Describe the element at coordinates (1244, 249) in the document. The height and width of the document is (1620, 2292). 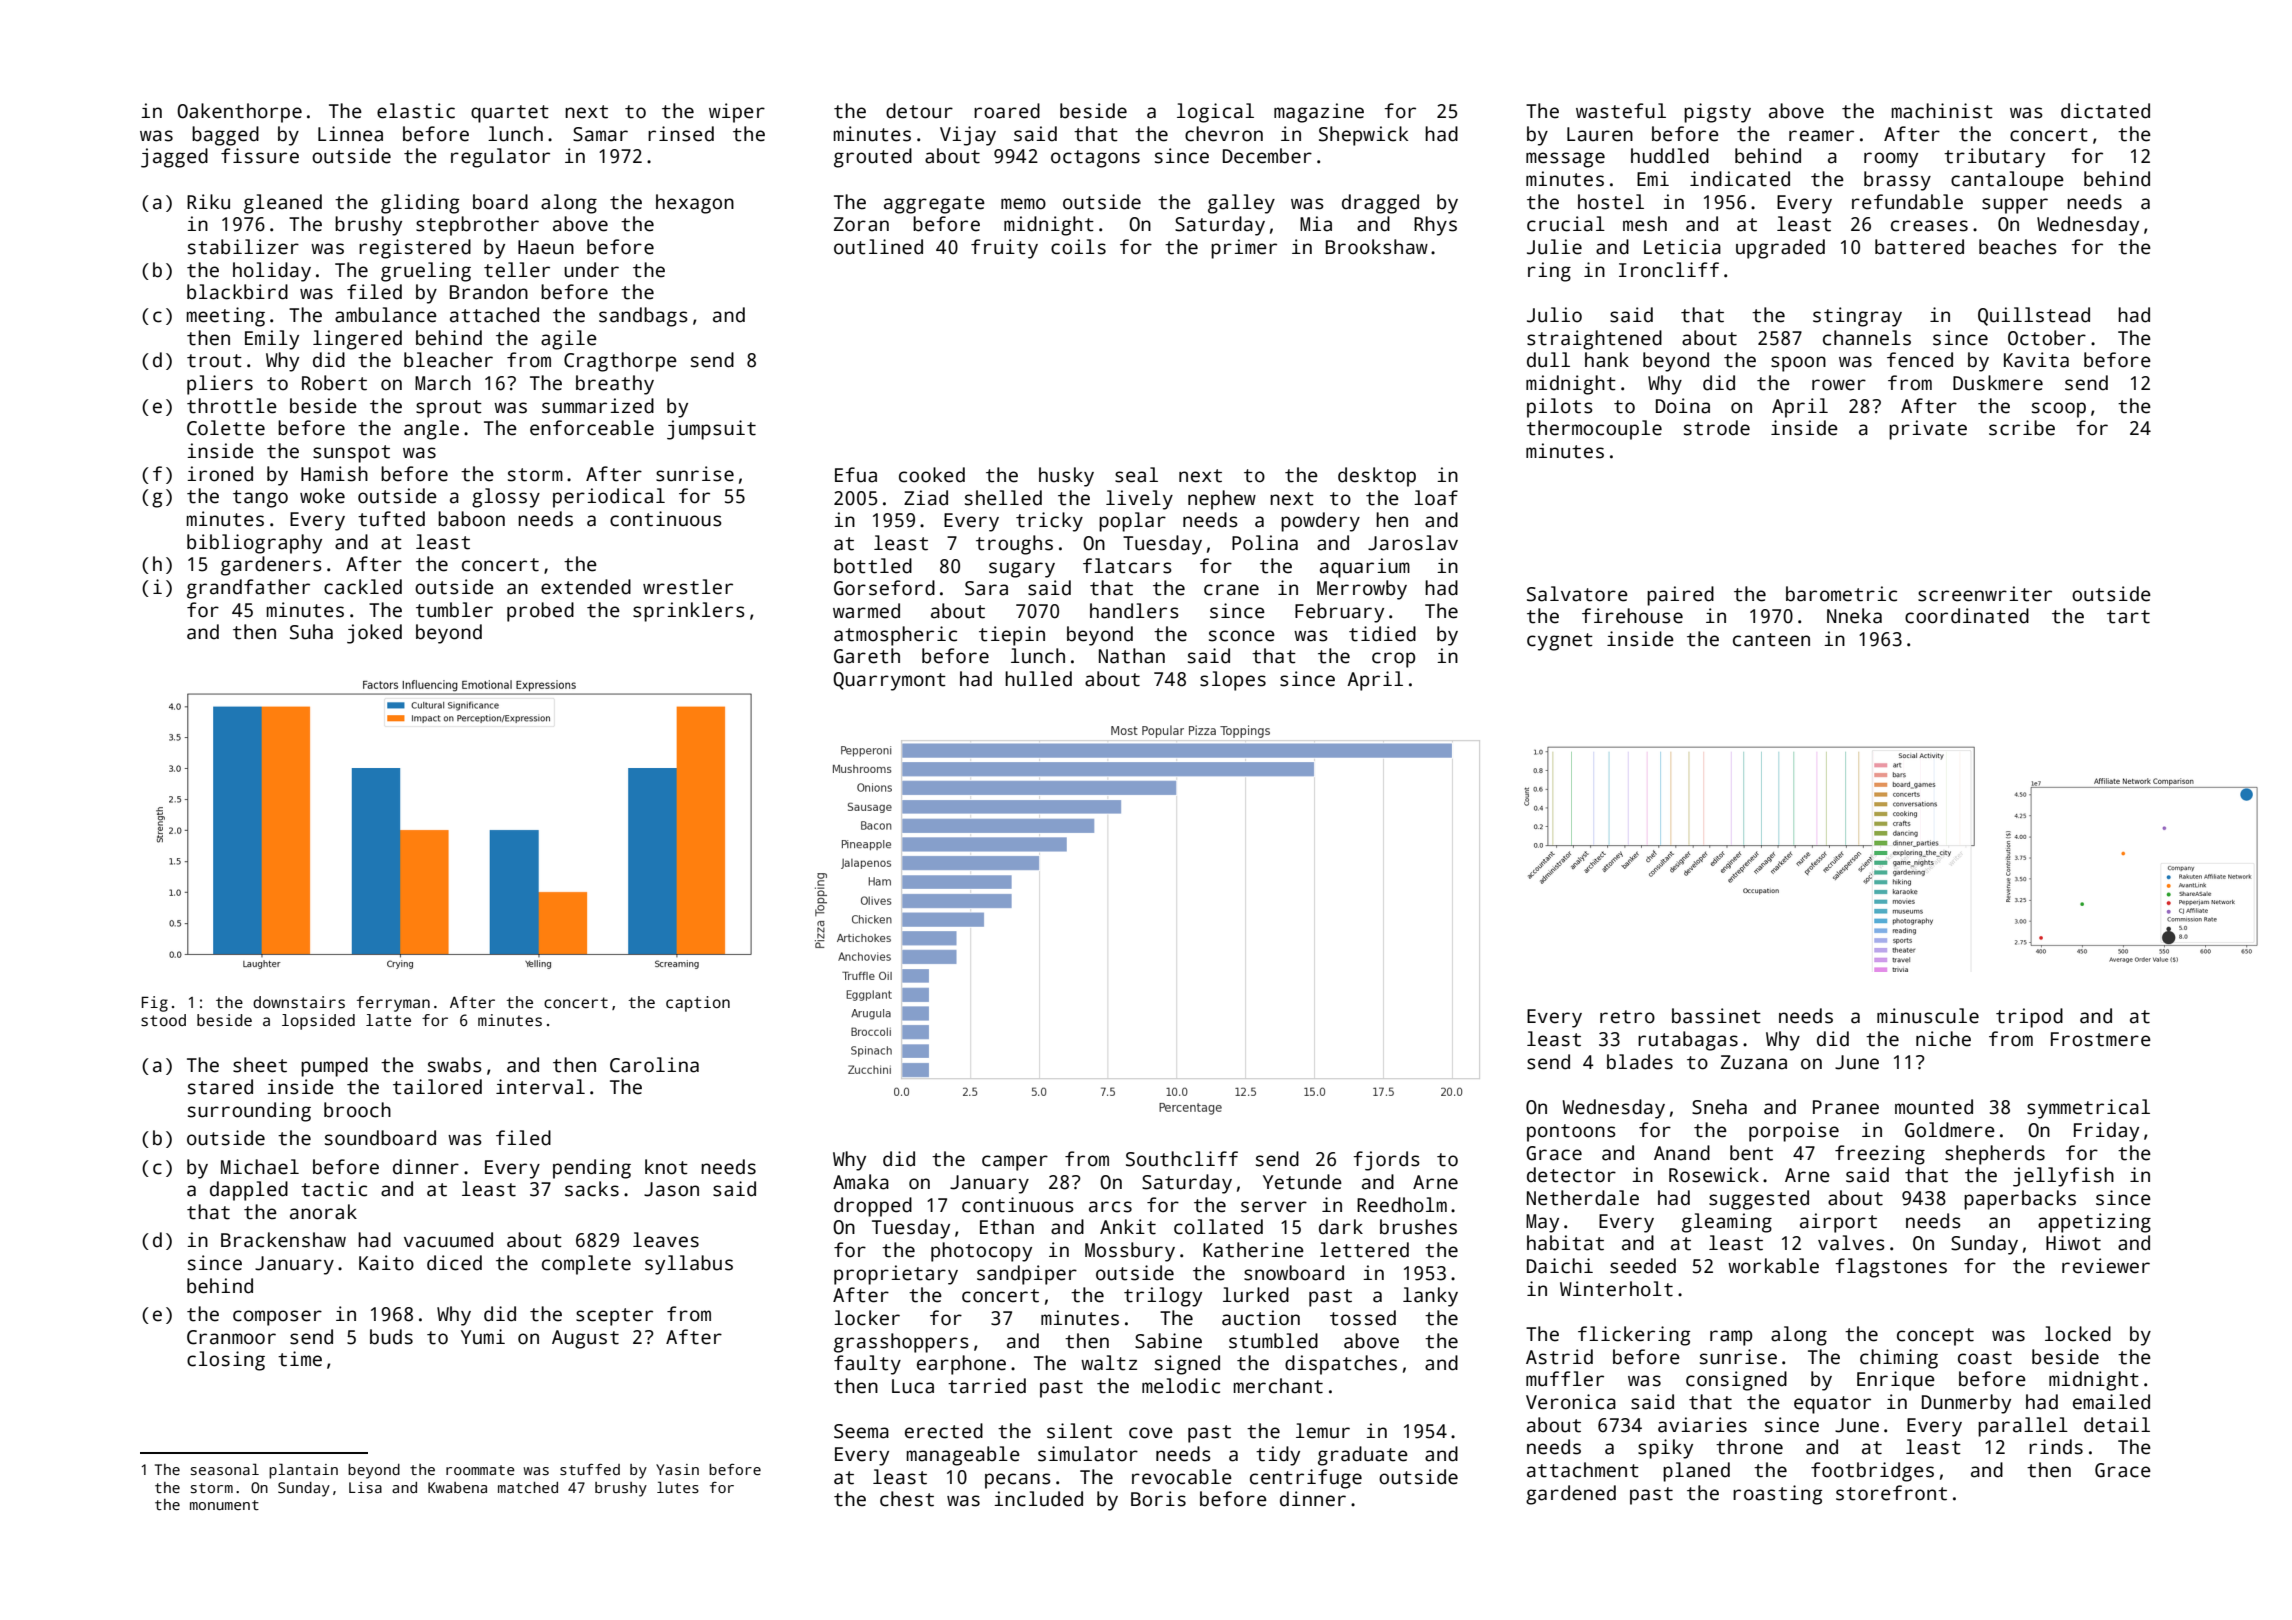
I see `primer` at that location.
